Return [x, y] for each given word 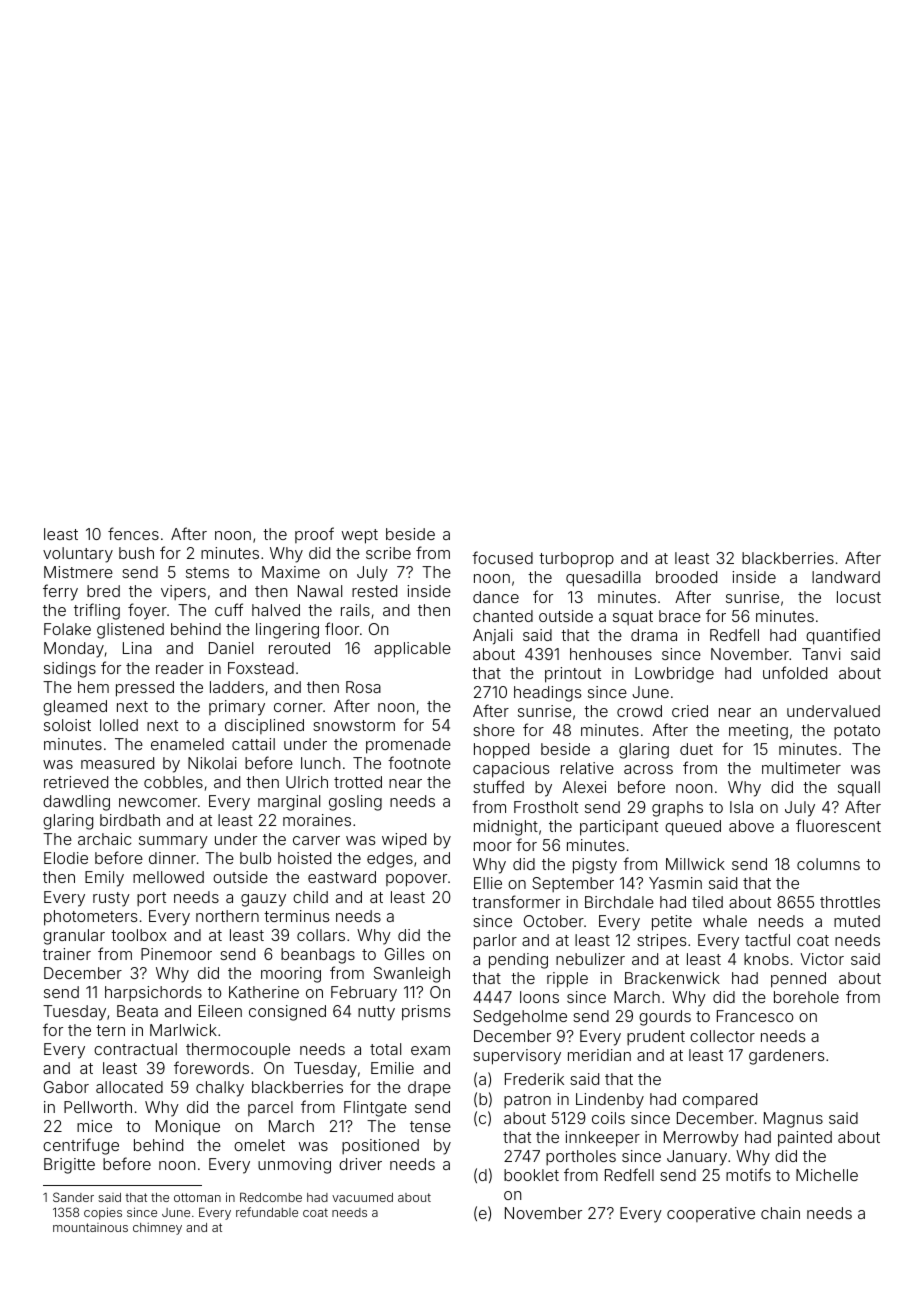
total [385, 1049]
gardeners [787, 1057]
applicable [412, 650]
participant [619, 828]
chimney [157, 1228]
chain [780, 1213]
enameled [187, 744]
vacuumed [362, 1197]
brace [680, 616]
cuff [229, 609]
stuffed [498, 786]
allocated [129, 1087]
